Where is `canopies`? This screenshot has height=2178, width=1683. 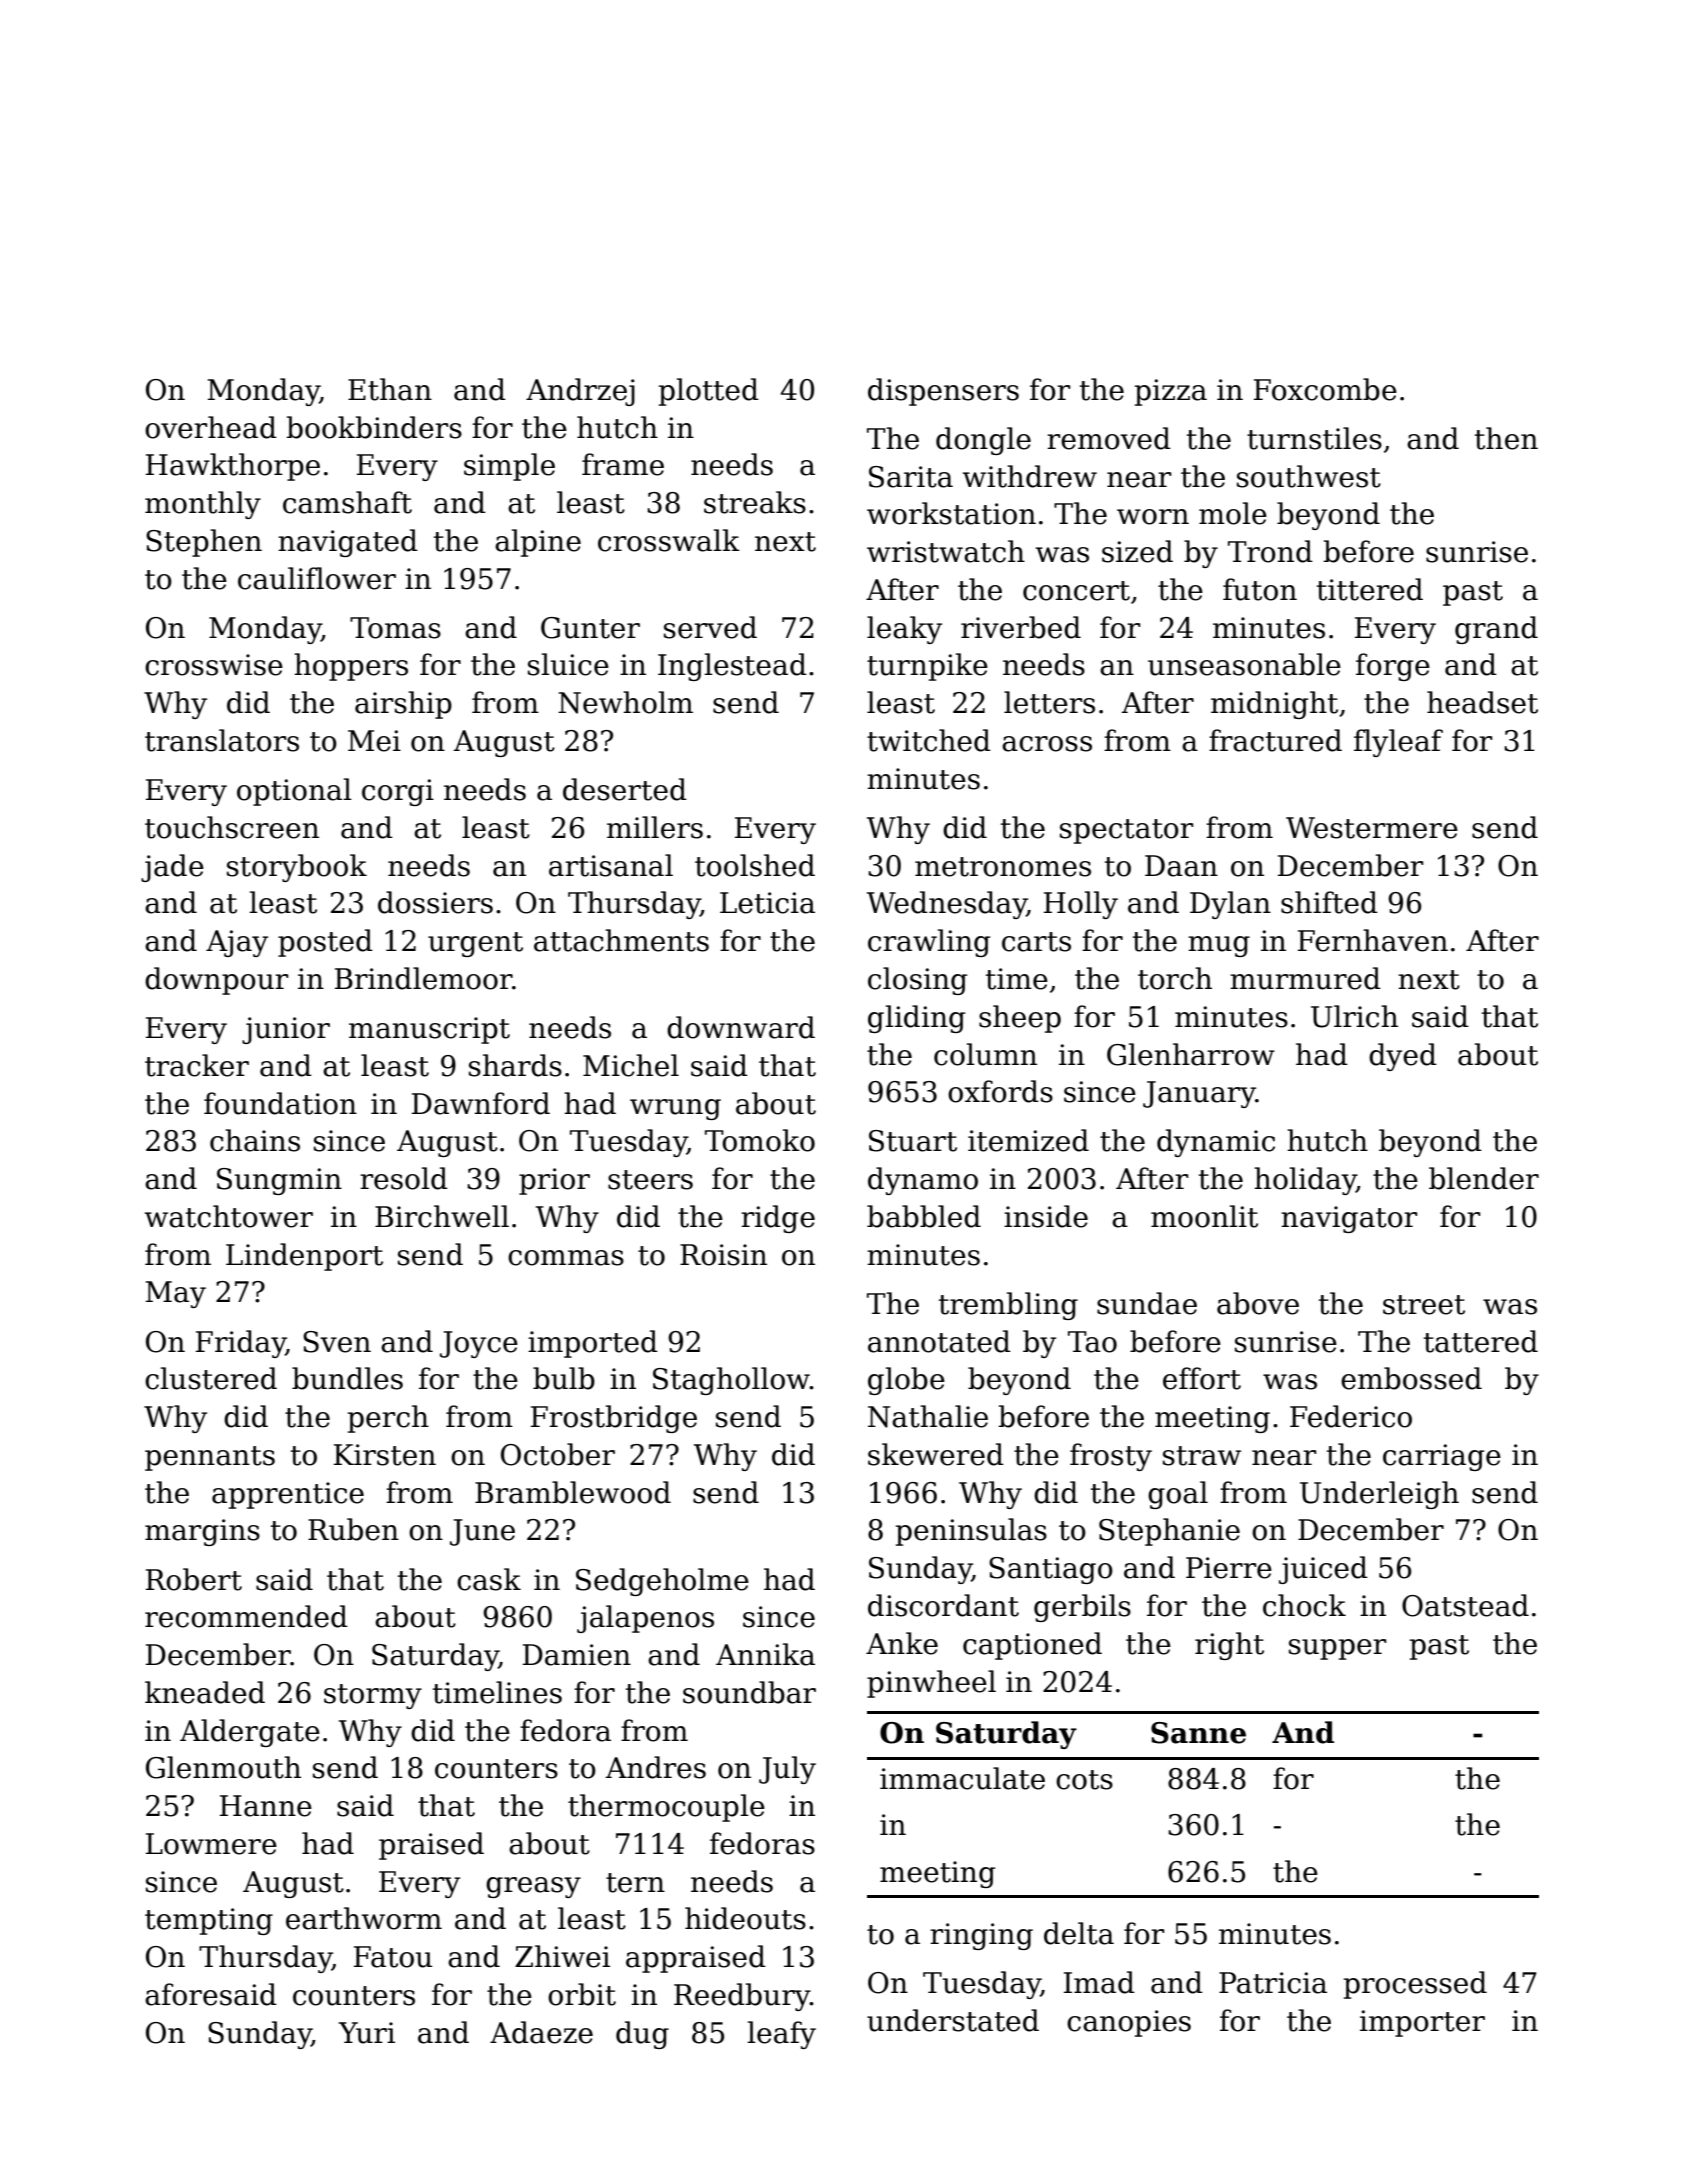
canopies is located at coordinates (1129, 2023).
